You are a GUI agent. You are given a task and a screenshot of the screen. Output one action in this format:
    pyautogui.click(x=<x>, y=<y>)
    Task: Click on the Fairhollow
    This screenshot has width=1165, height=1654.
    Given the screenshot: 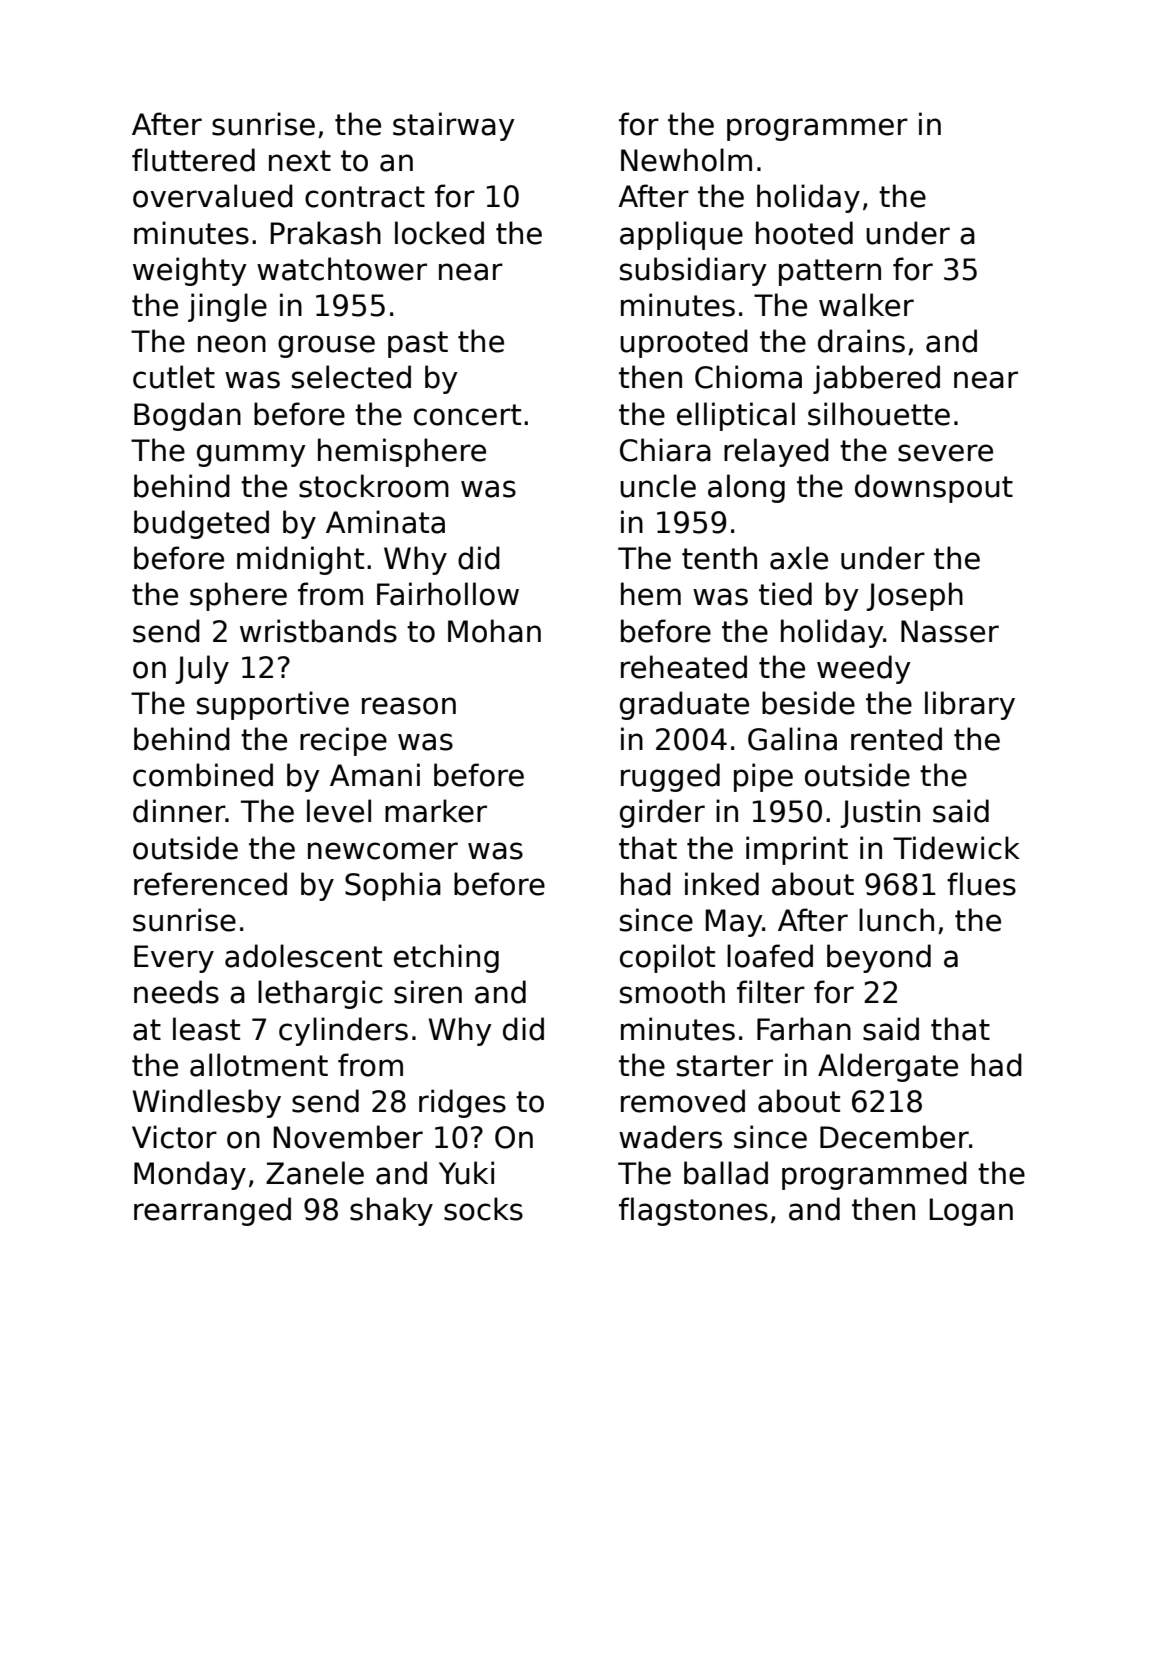 What is the action you would take?
    pyautogui.click(x=448, y=594)
